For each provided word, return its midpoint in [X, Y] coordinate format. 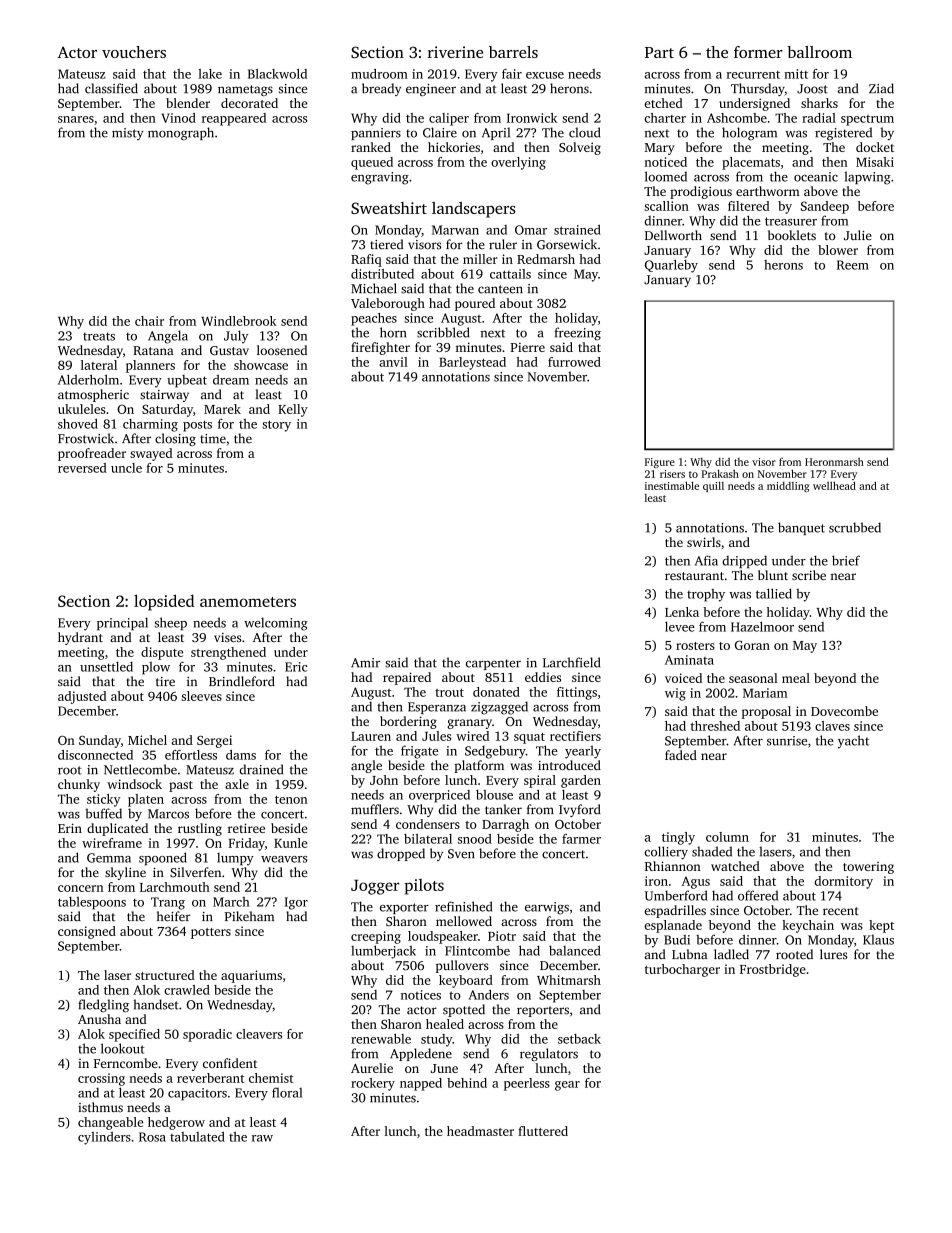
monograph [181, 134]
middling [788, 487]
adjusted [82, 697]
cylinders [104, 1138]
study [436, 1040]
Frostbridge [773, 970]
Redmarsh [546, 259]
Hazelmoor [762, 626]
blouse [494, 795]
